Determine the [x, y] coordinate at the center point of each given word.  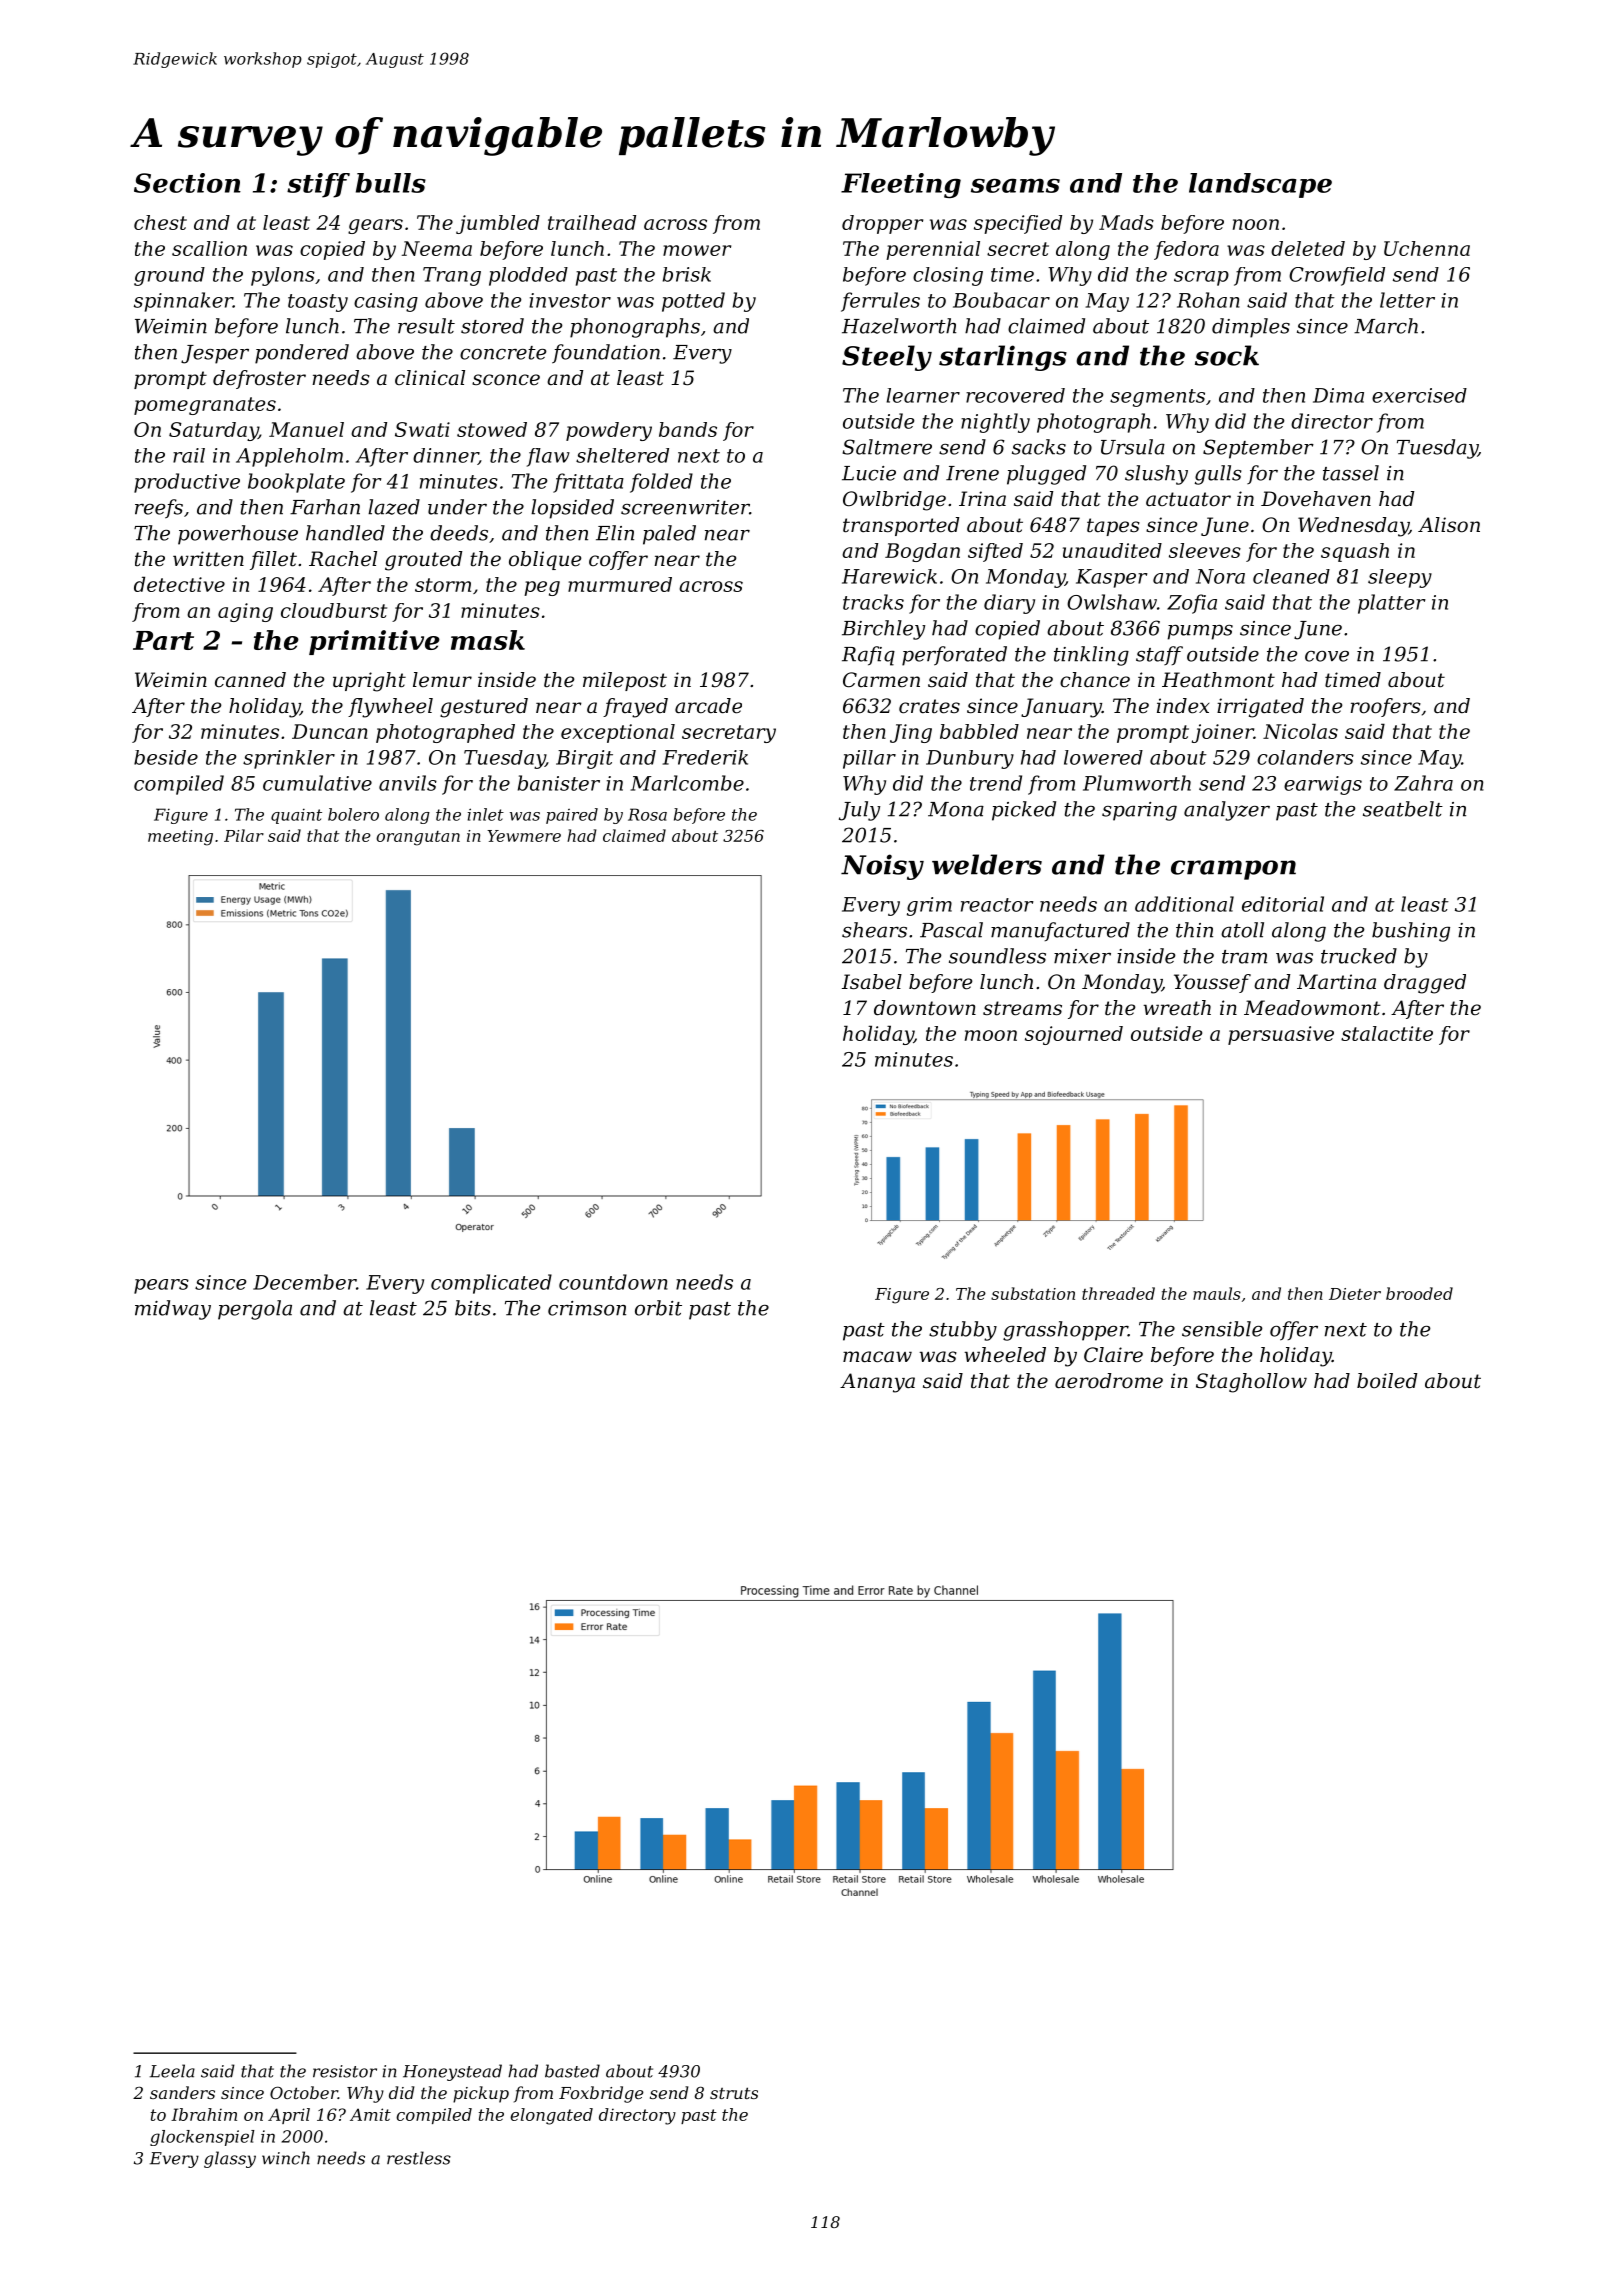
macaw [877, 1357]
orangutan [418, 838]
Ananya [877, 1383]
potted [693, 302]
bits [473, 1308]
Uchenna [1427, 248]
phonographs [635, 328]
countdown [613, 1282]
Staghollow [1251, 1383]
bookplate [296, 483]
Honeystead [452, 2072]
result [426, 326]
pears [161, 1286]
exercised [1419, 395]
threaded [1118, 1293]
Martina [1336, 982]
